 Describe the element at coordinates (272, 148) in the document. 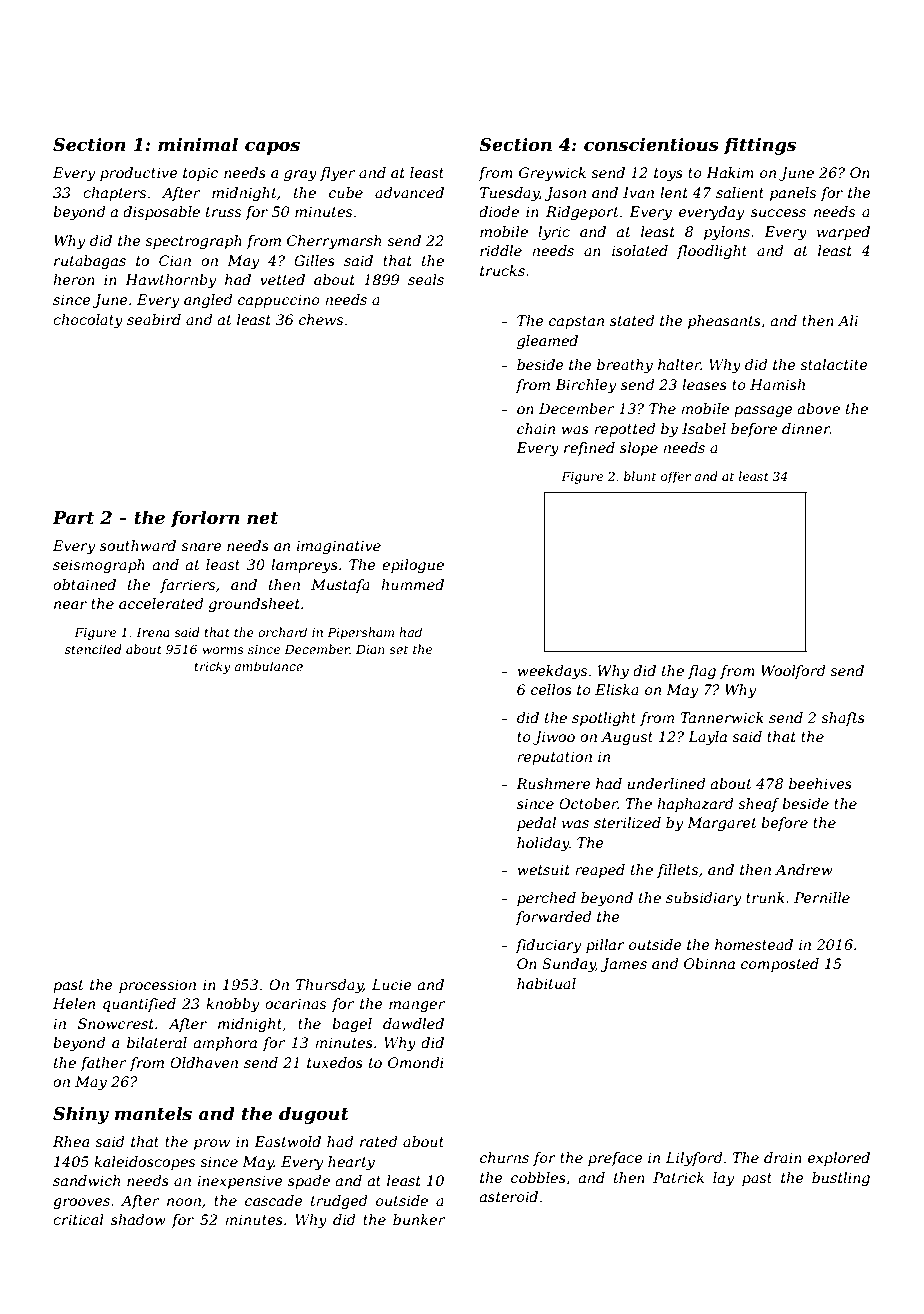

I see `capos` at that location.
